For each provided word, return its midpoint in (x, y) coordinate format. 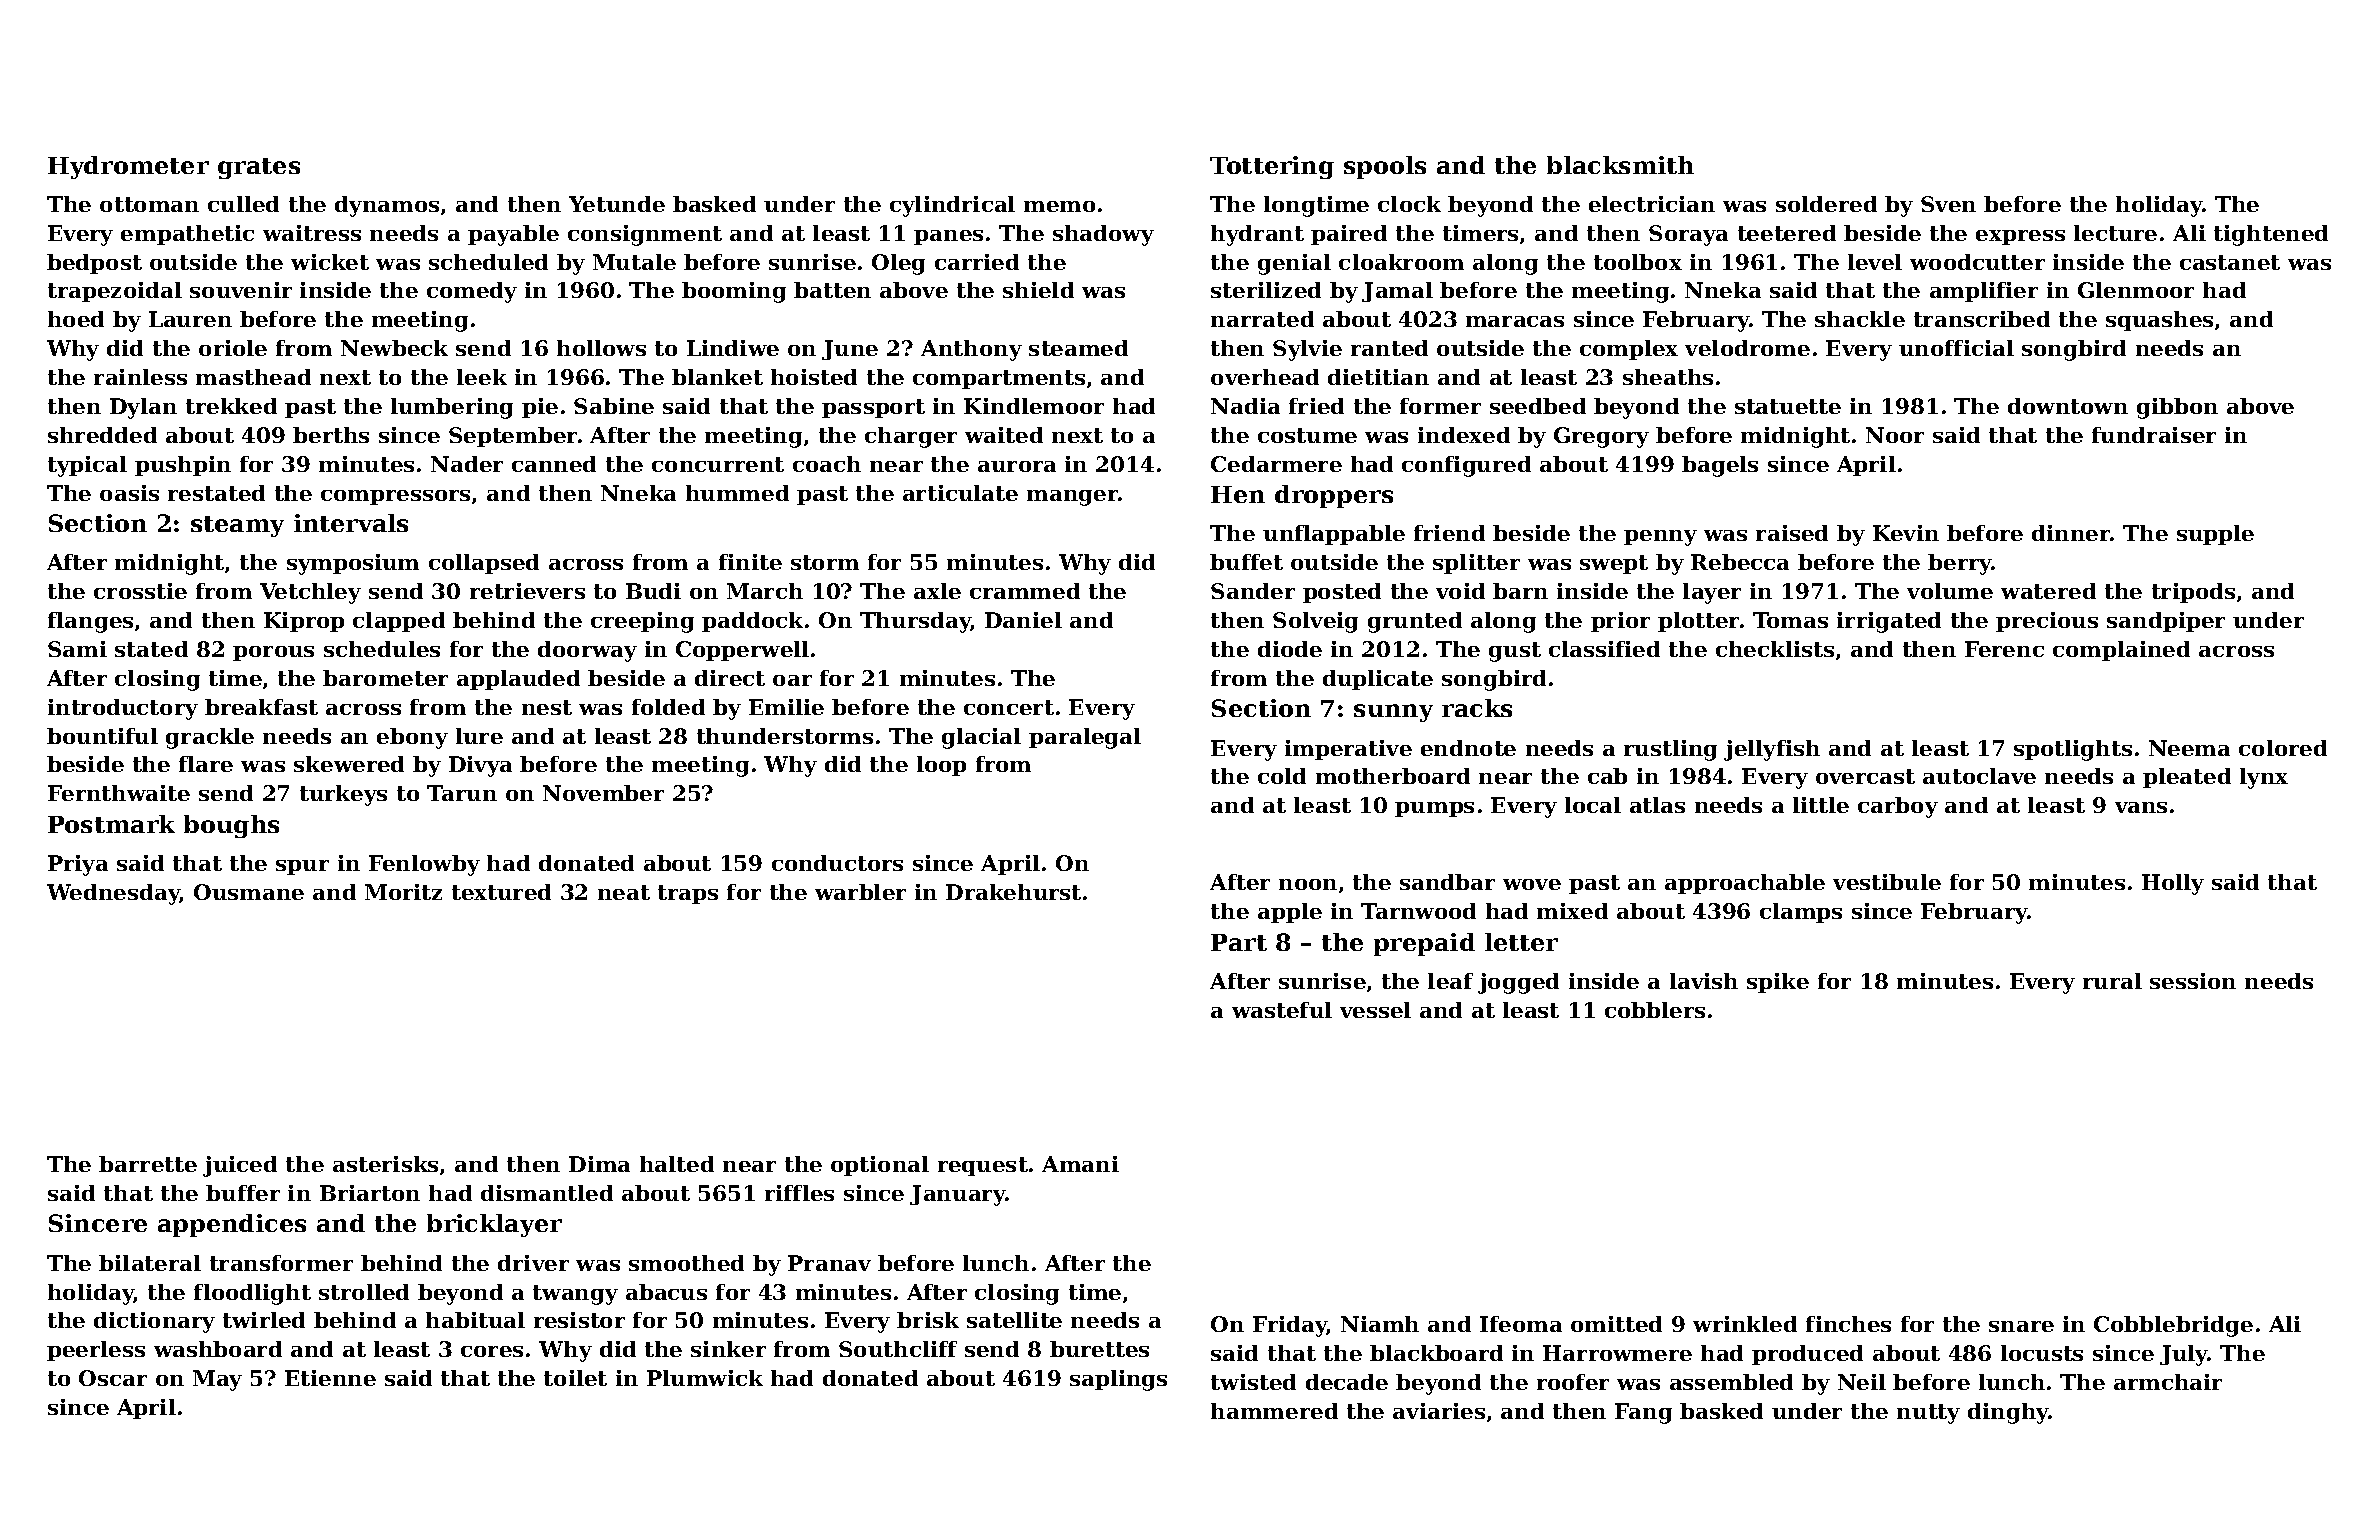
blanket (717, 377)
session (2193, 981)
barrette (148, 1164)
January (957, 1195)
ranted (1389, 348)
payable (513, 235)
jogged (1518, 983)
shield (1038, 290)
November (603, 793)
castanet (2230, 262)
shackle (1860, 319)
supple (2215, 535)
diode (1290, 649)
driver (533, 1263)
